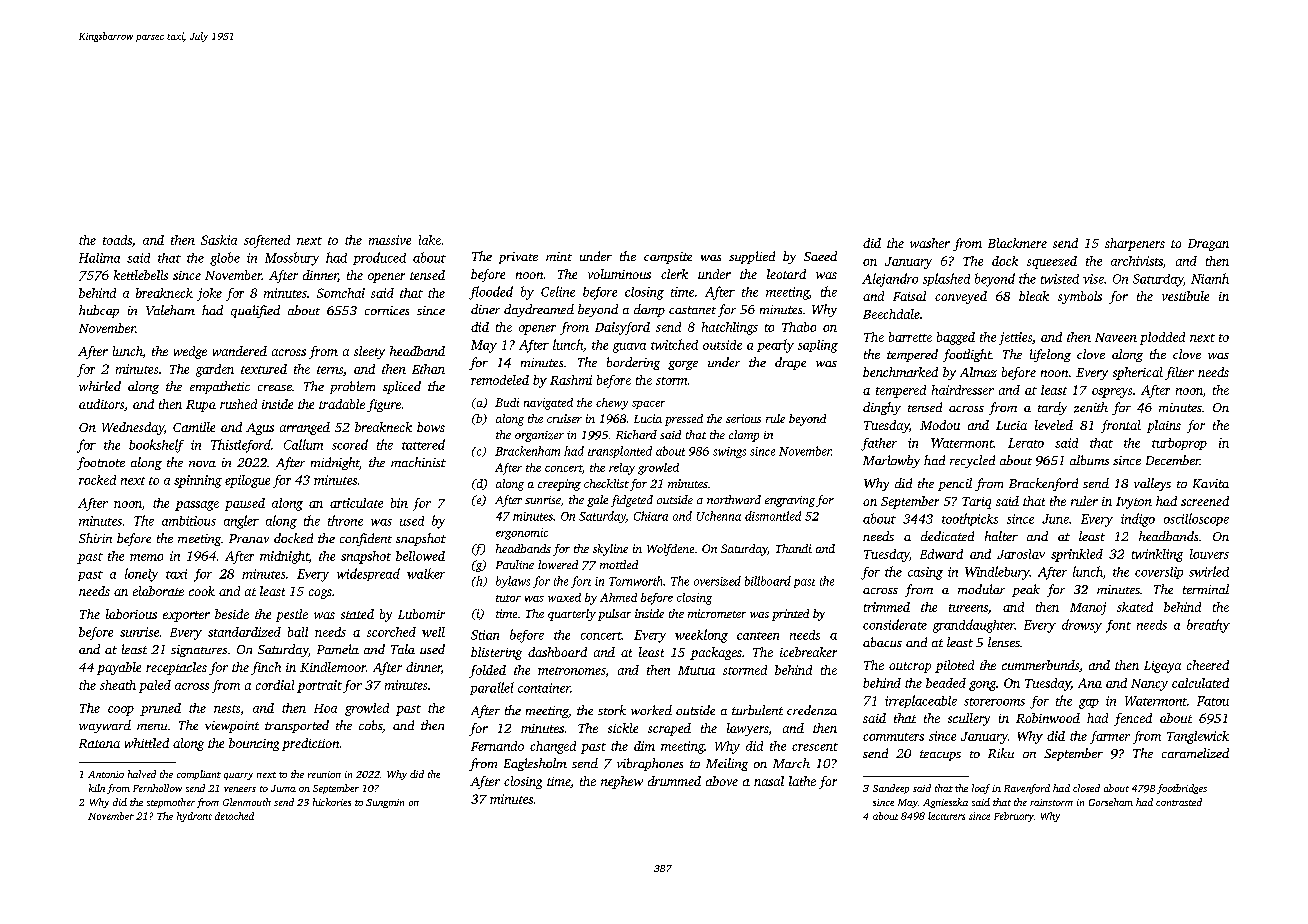  What do you see at coordinates (1040, 665) in the document?
I see `cummerbunds` at bounding box center [1040, 665].
